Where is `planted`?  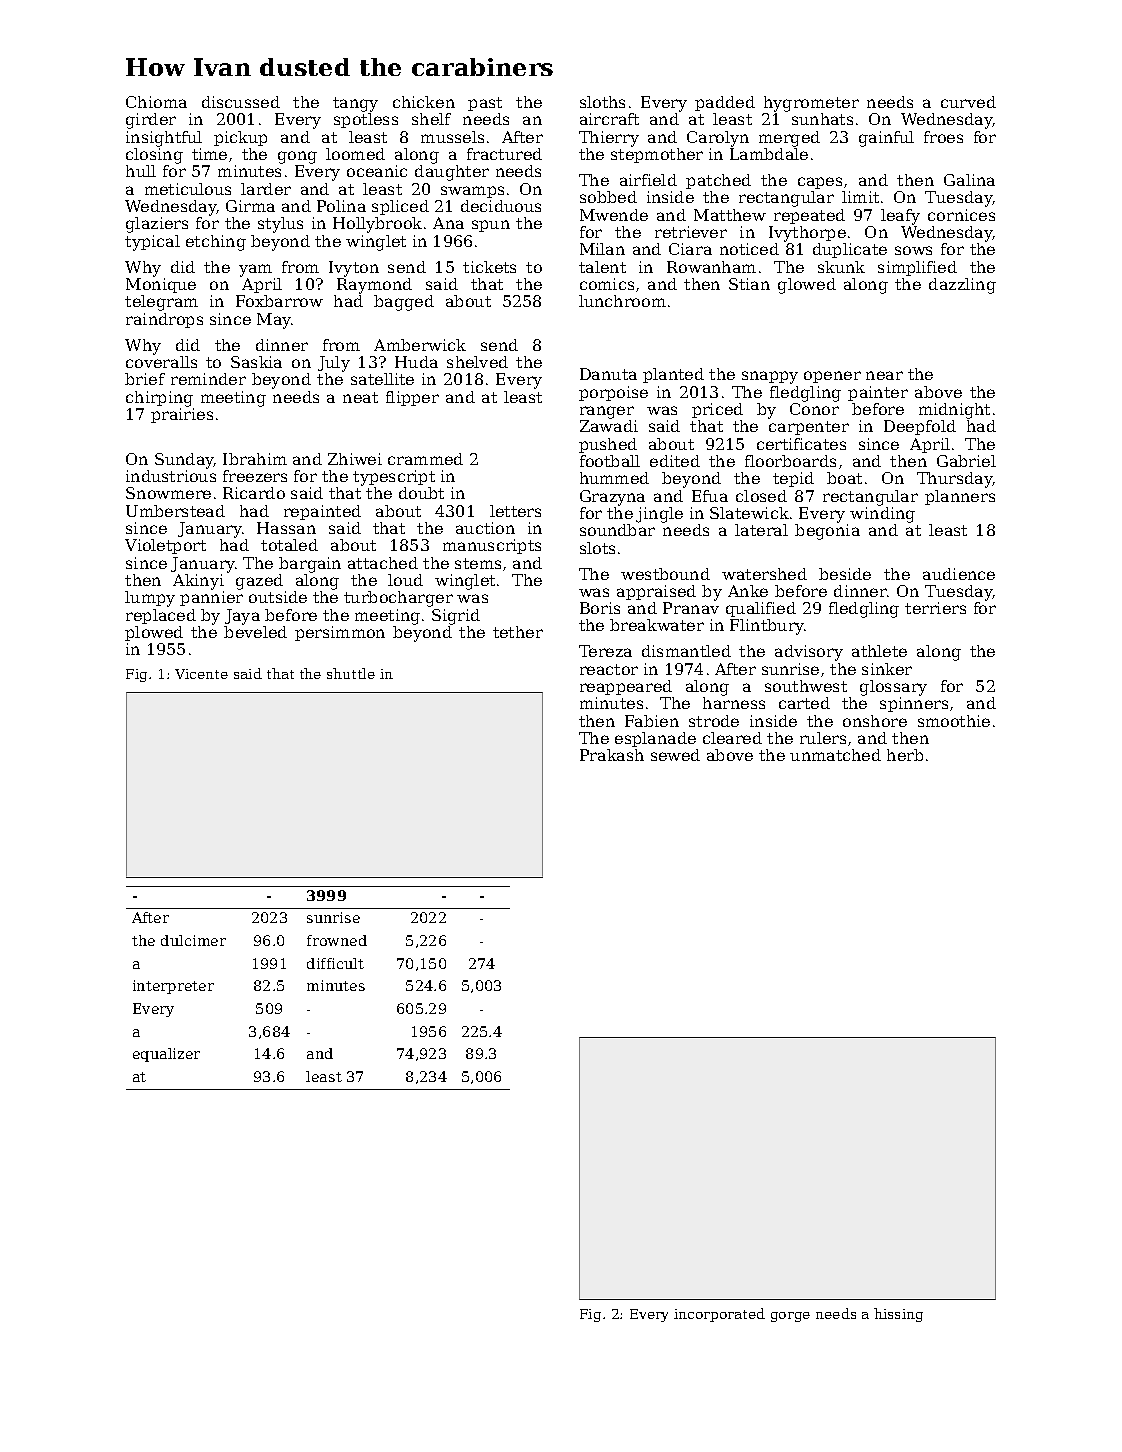 planted is located at coordinates (673, 375).
